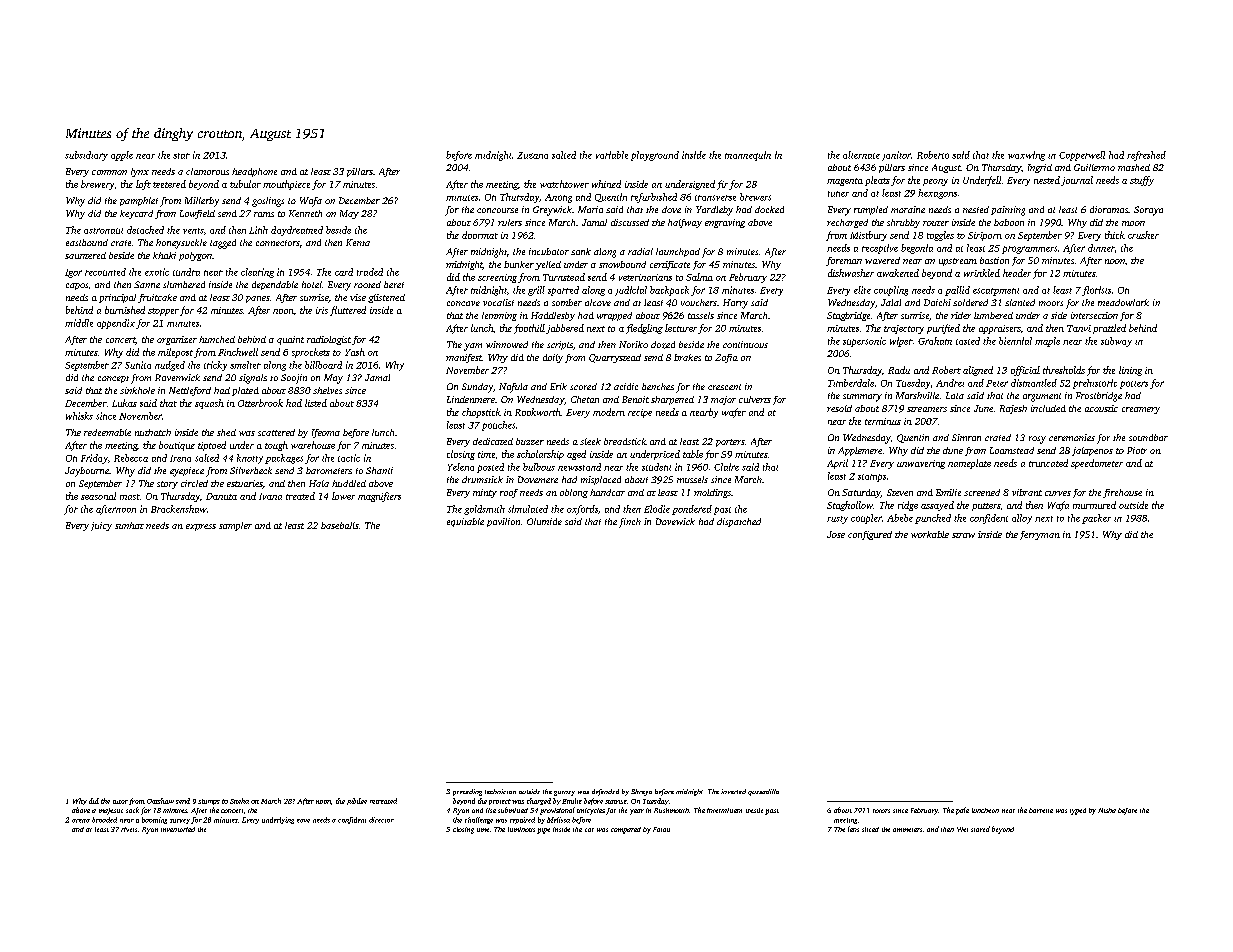  I want to click on moldings, so click(712, 493).
